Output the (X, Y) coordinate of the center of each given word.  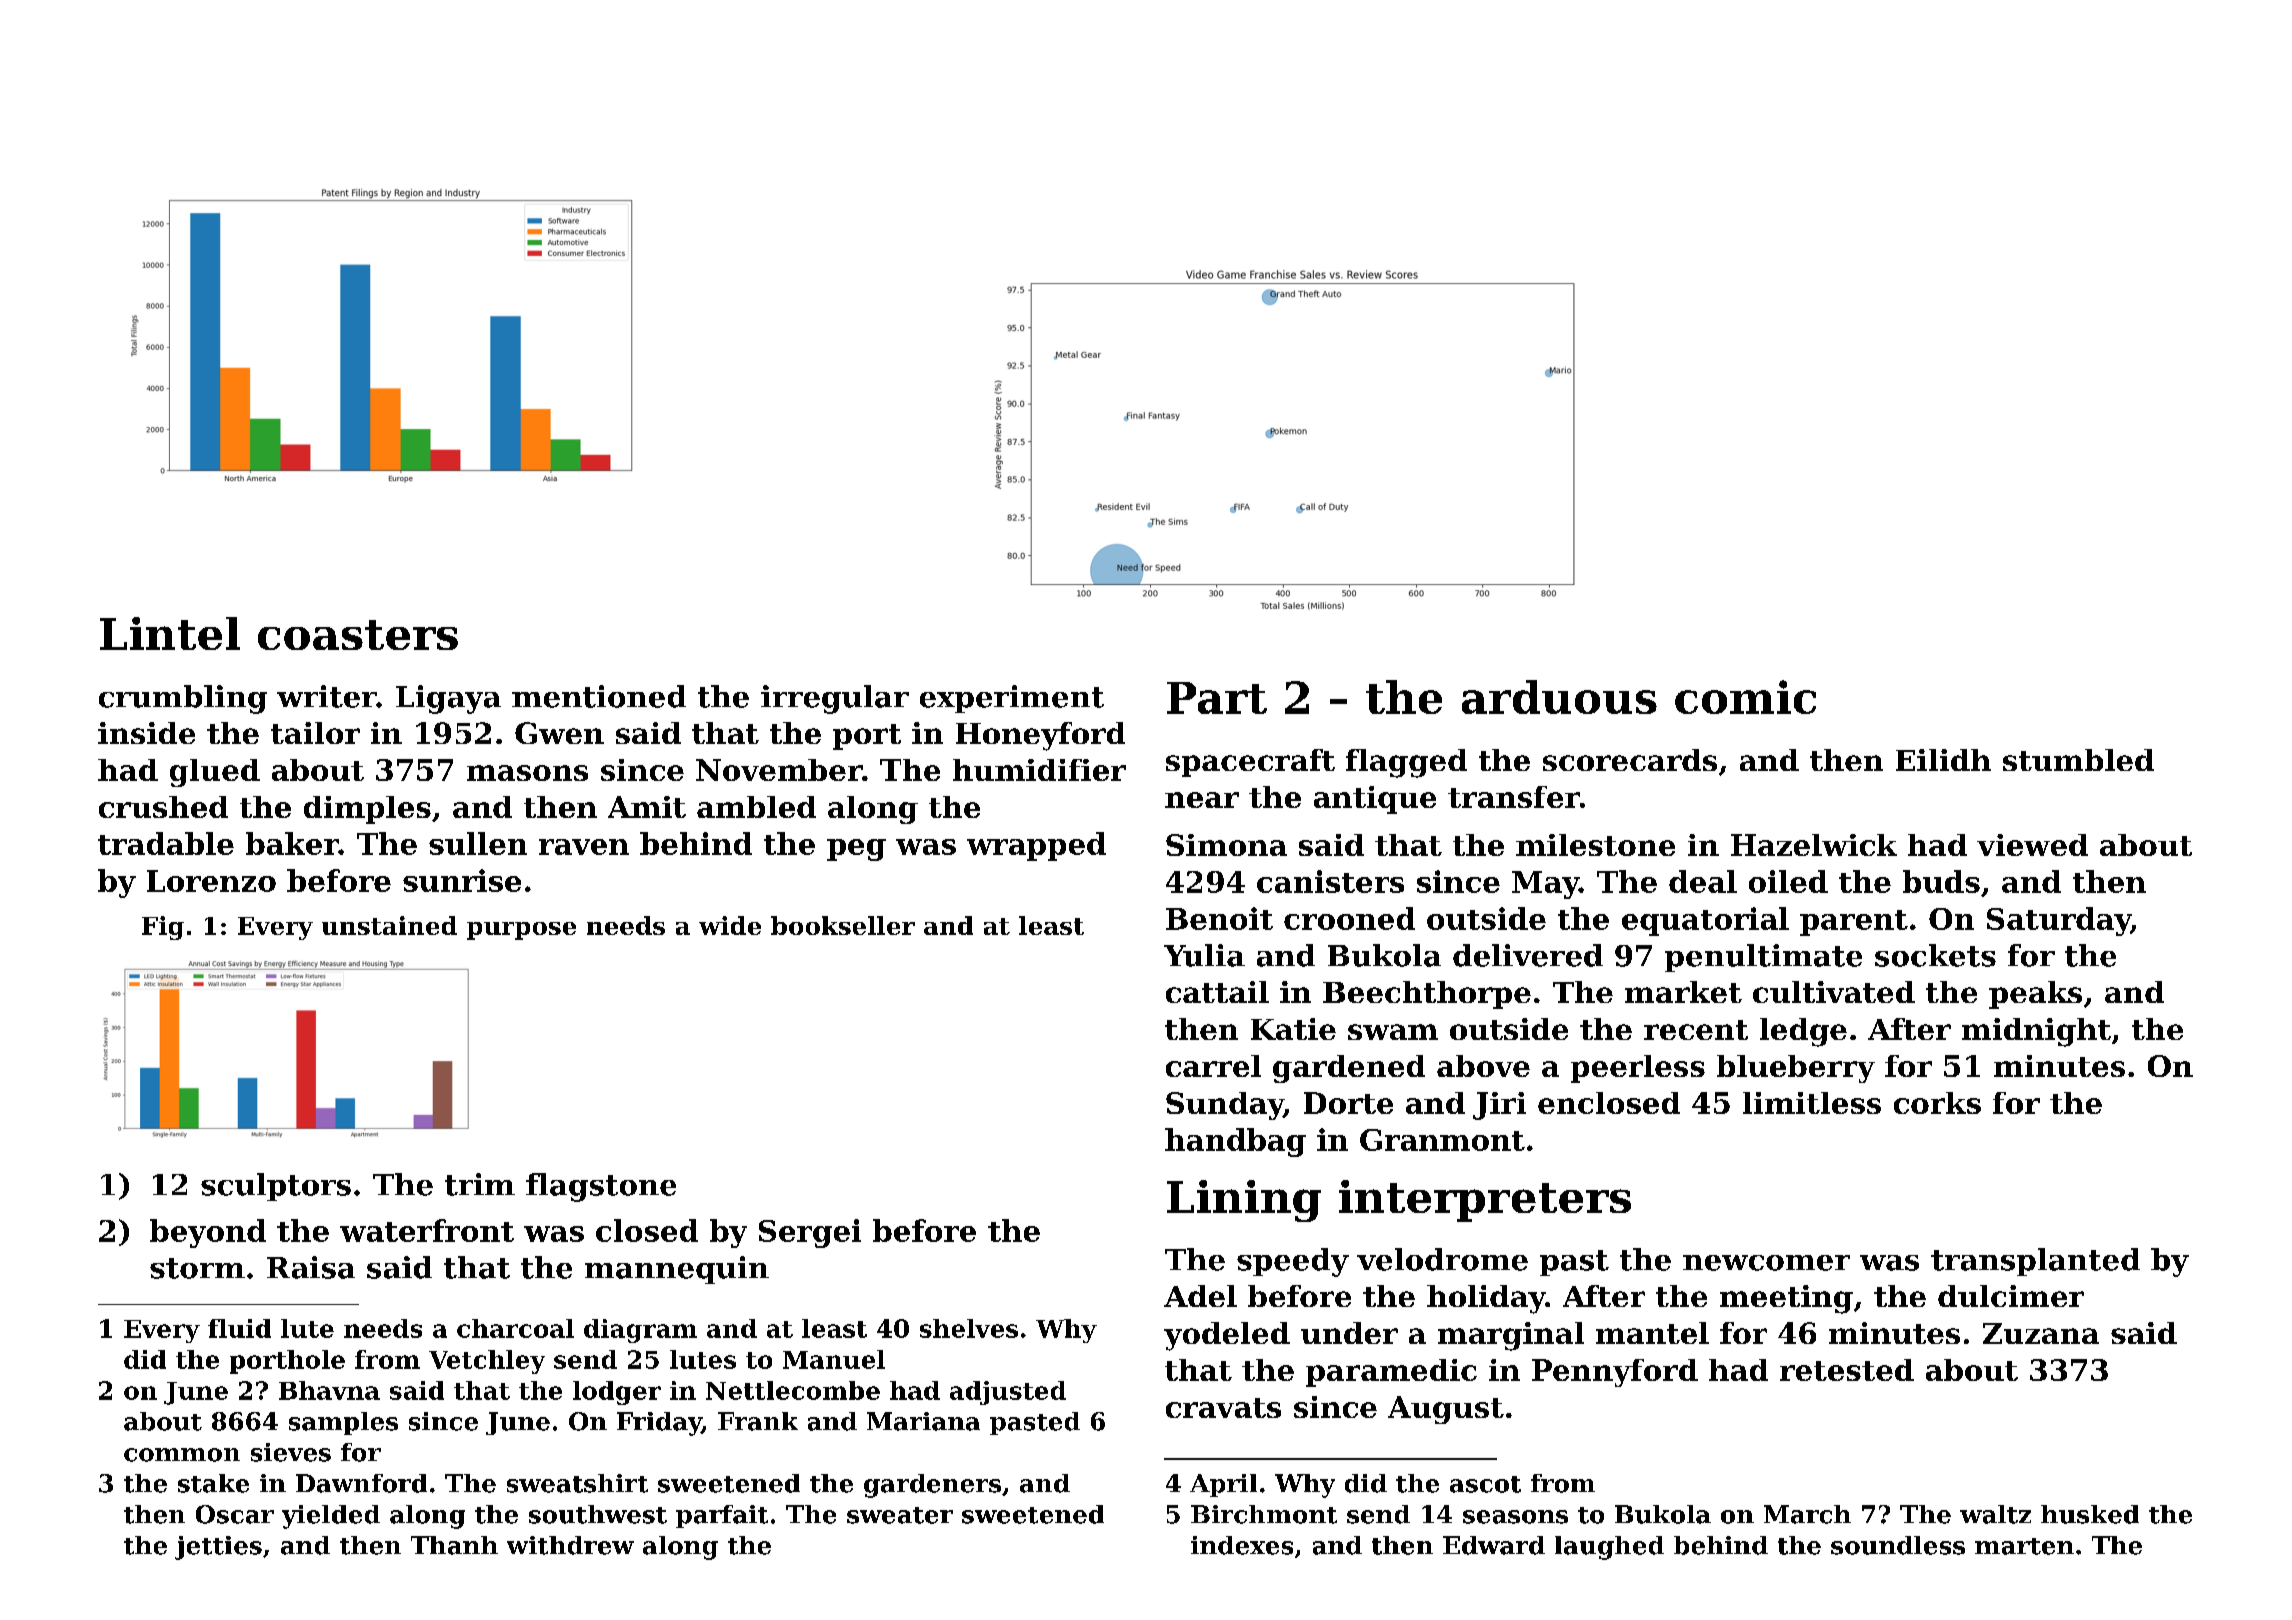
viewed (2032, 845)
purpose (521, 931)
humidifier (1039, 770)
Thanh (454, 1545)
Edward (1494, 1545)
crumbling (183, 699)
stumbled (2078, 760)
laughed (1609, 1548)
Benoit (1219, 918)
